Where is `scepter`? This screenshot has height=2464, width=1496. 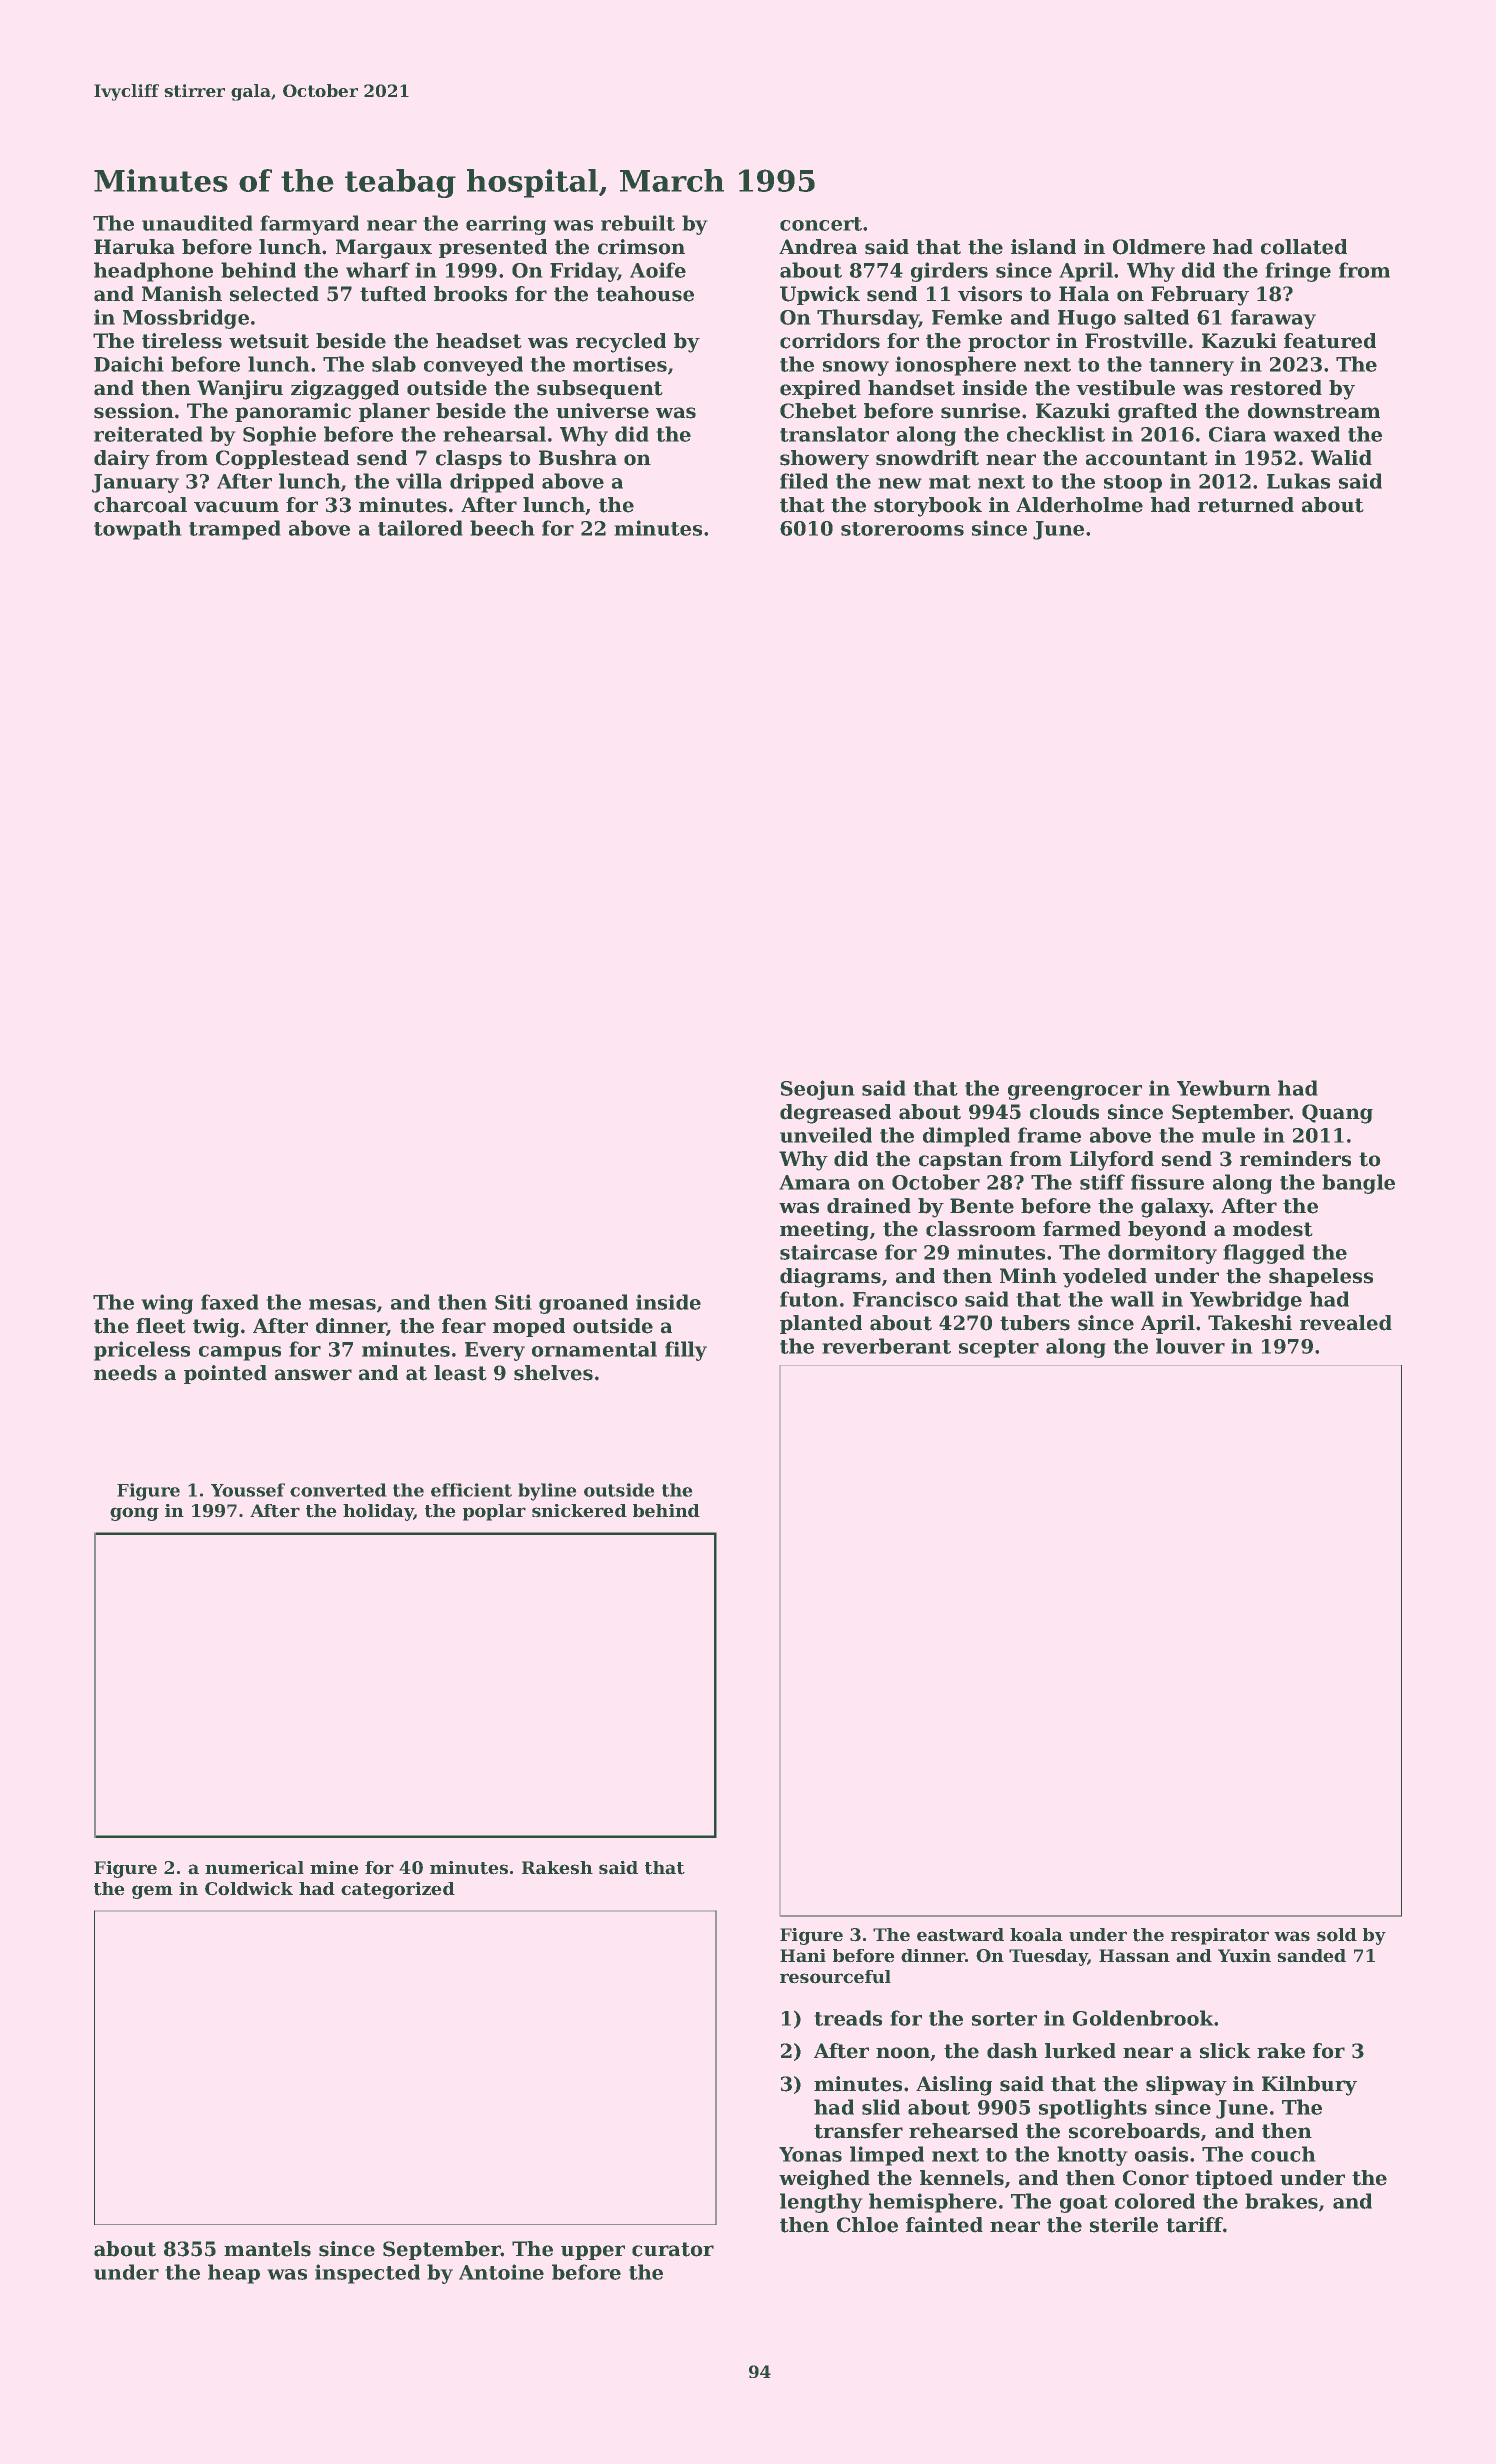 scepter is located at coordinates (999, 1349).
